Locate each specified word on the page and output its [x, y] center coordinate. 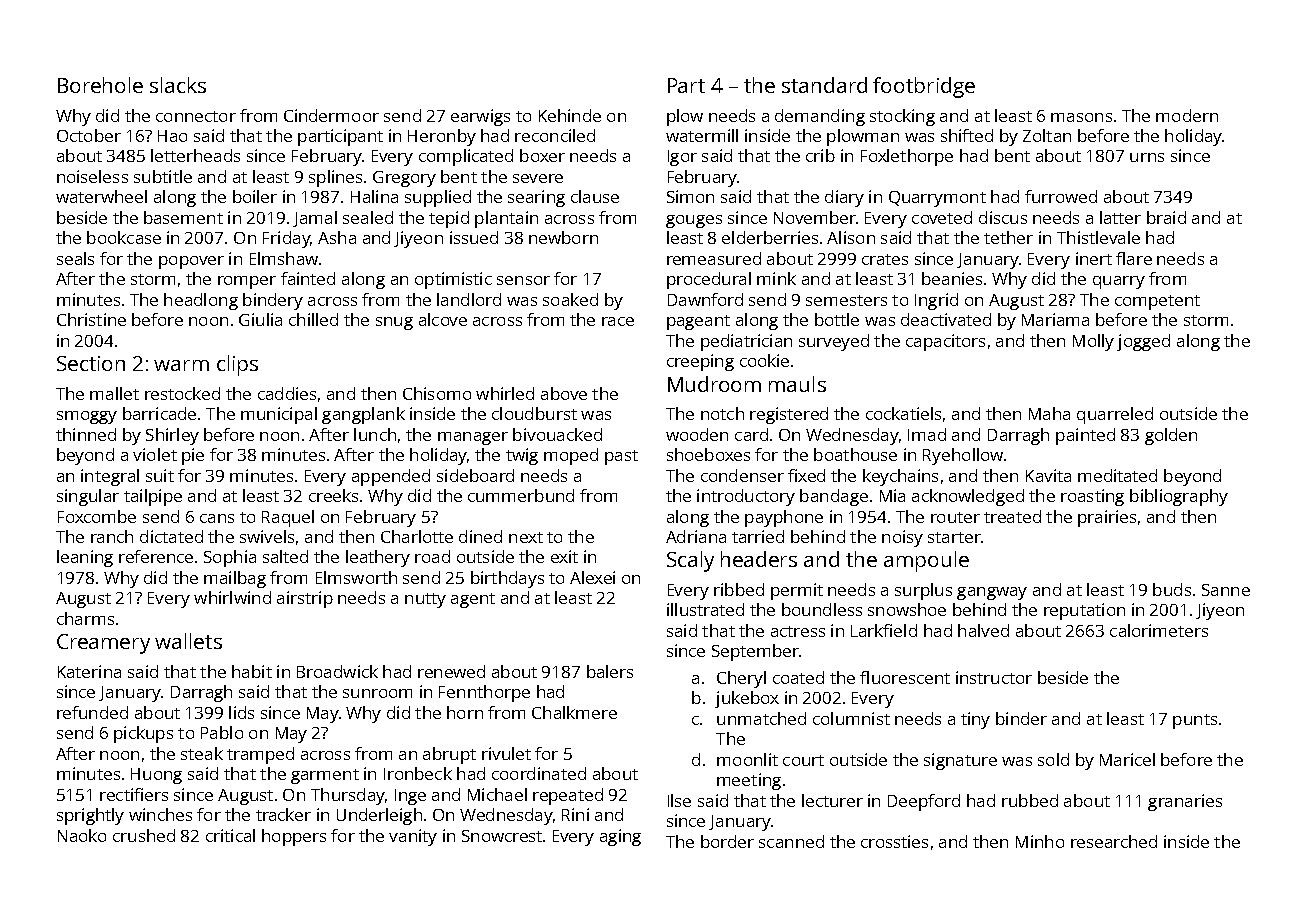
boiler [255, 196]
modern [1187, 115]
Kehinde [570, 115]
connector [196, 116]
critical [230, 835]
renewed [451, 671]
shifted [967, 135]
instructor [994, 677]
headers [759, 559]
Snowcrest [502, 836]
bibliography [1179, 497]
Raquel [288, 518]
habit [252, 671]
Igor [682, 158]
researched [1114, 841]
